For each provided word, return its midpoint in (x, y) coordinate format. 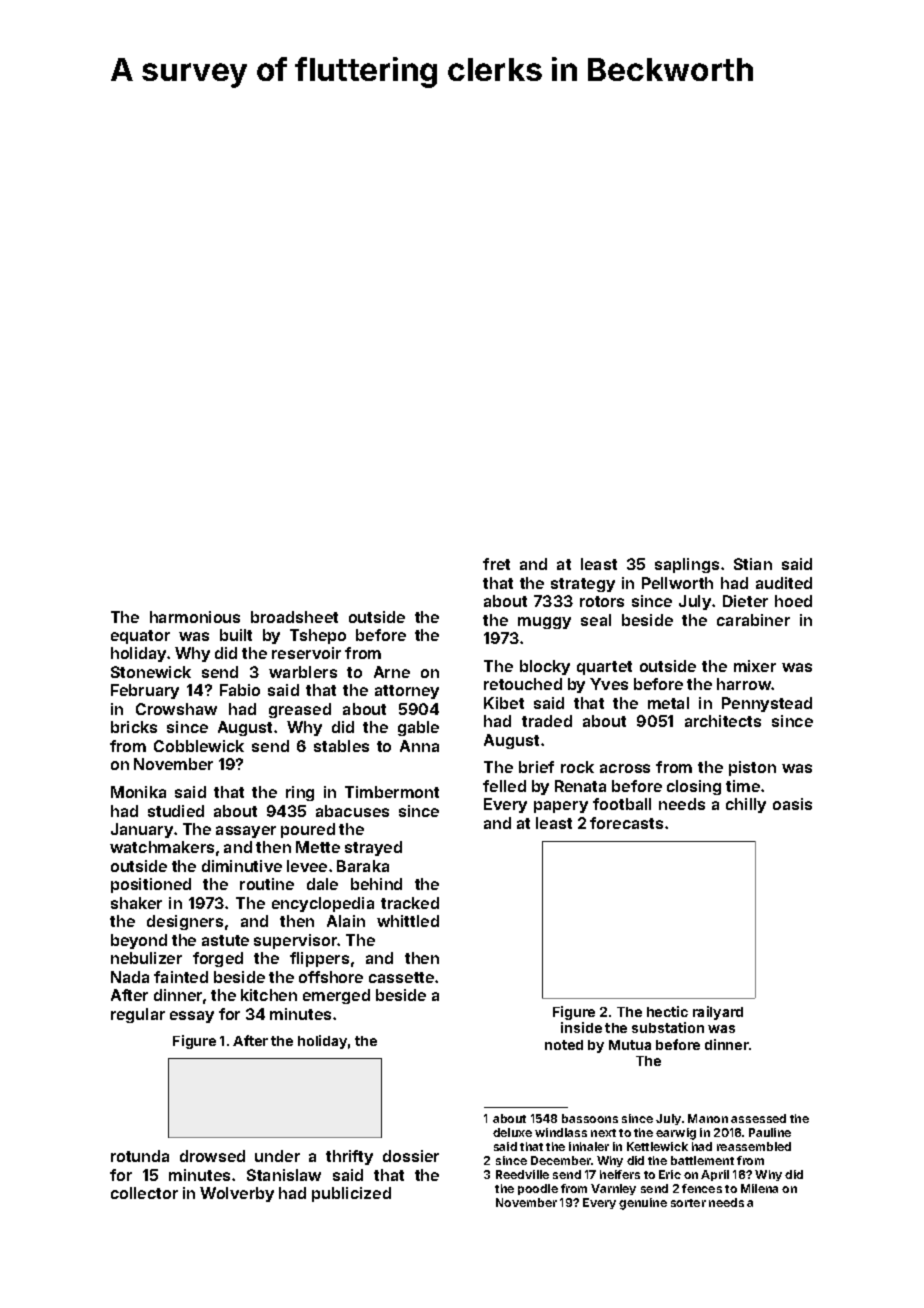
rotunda (140, 1156)
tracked (410, 903)
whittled (408, 921)
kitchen (269, 995)
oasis (792, 804)
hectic (667, 1011)
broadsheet (294, 617)
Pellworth (677, 583)
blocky (545, 667)
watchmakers (162, 847)
